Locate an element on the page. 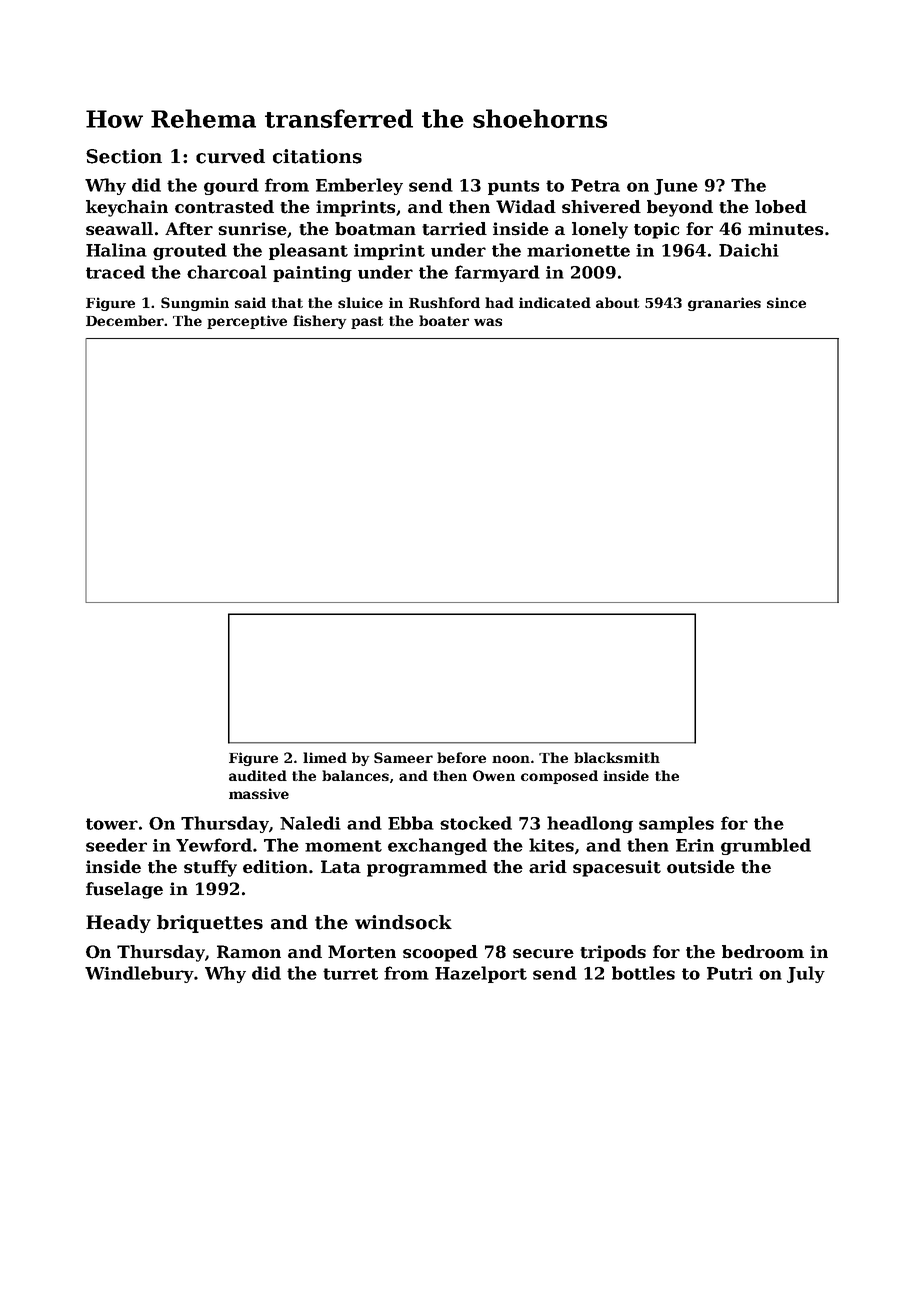 This page has width=924, height=1314. since is located at coordinates (786, 302).
